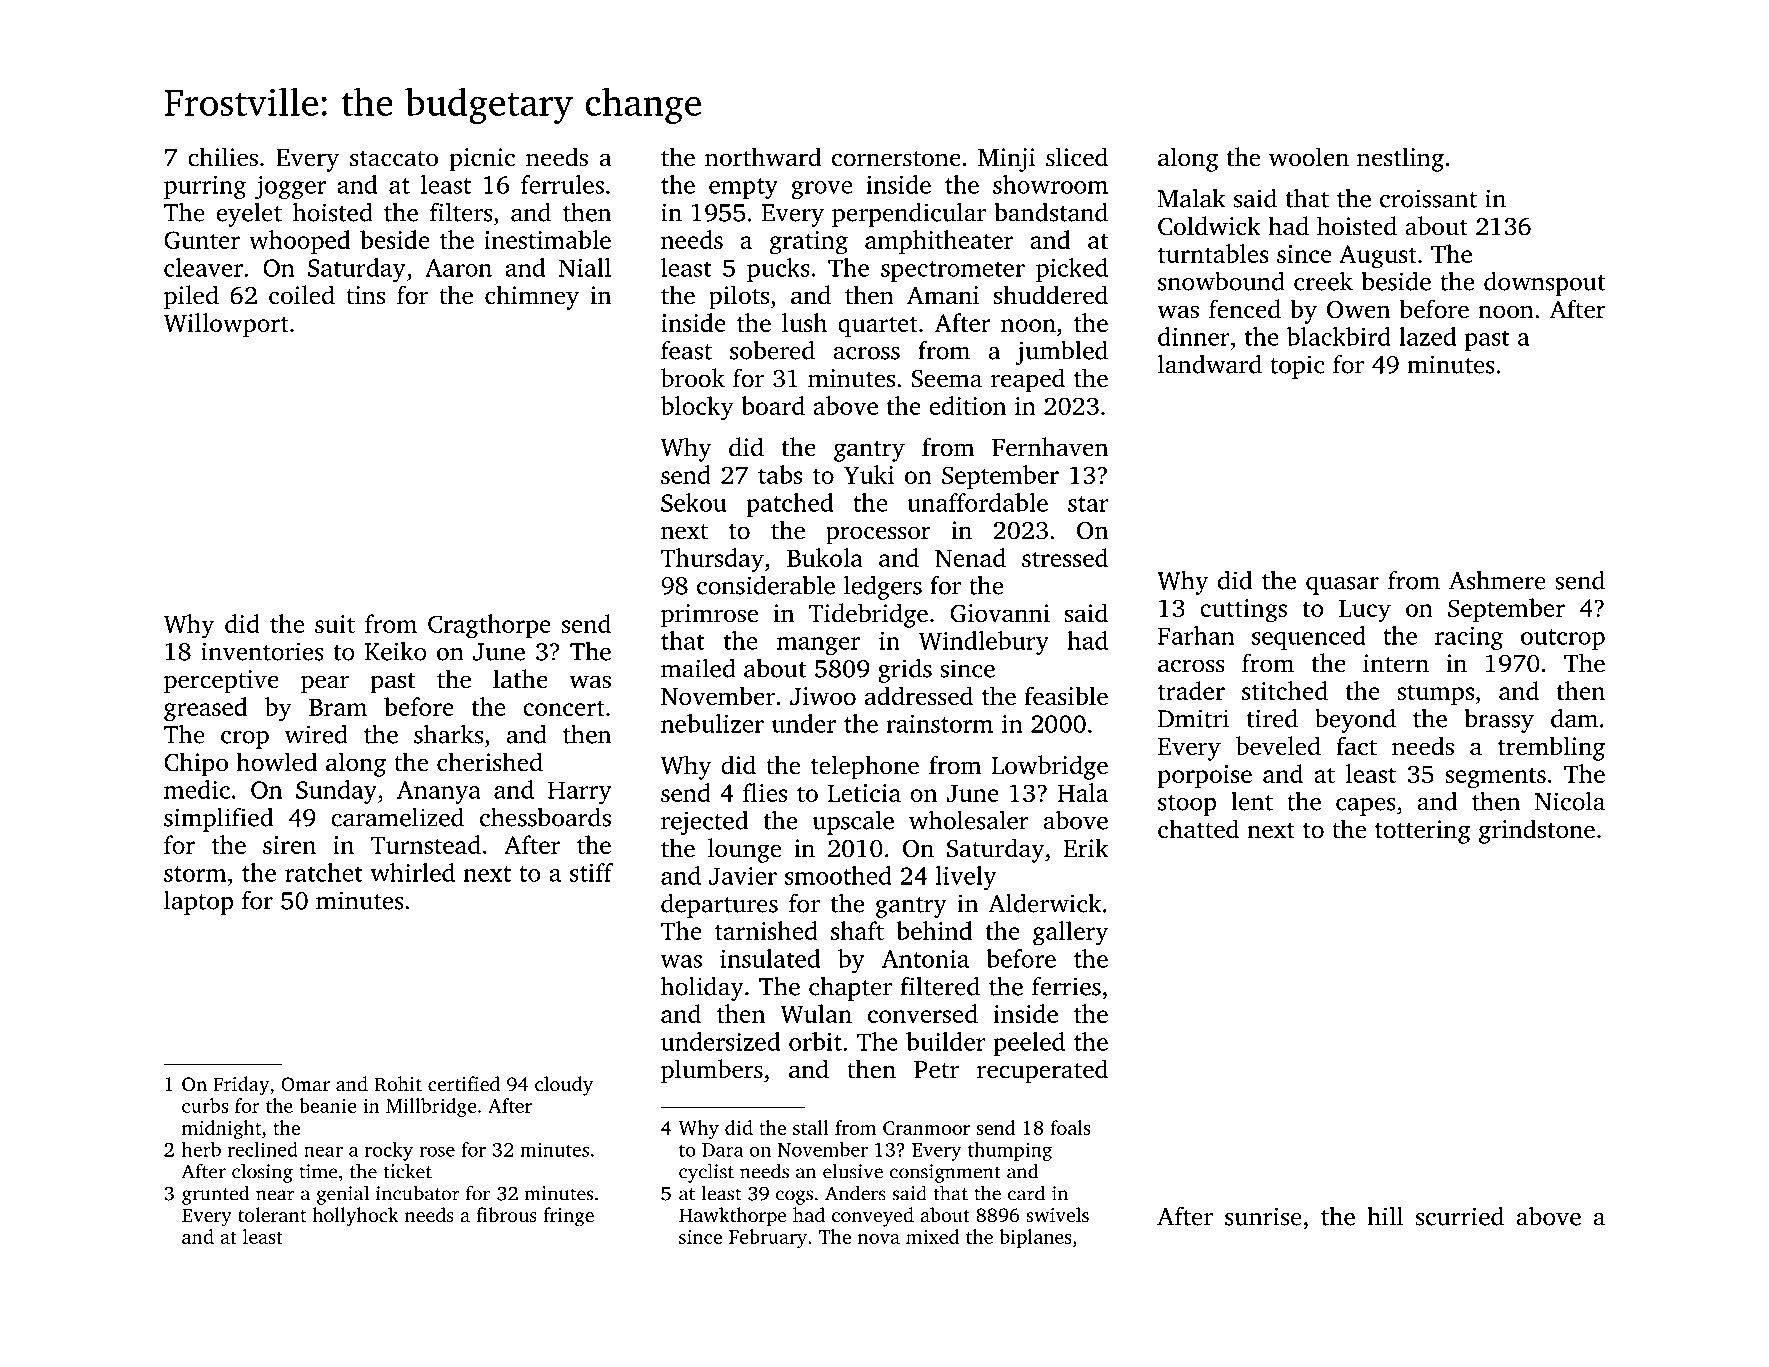 The height and width of the page is (1367, 1769). Describe the element at coordinates (1366, 807) in the page. I see `capes` at that location.
